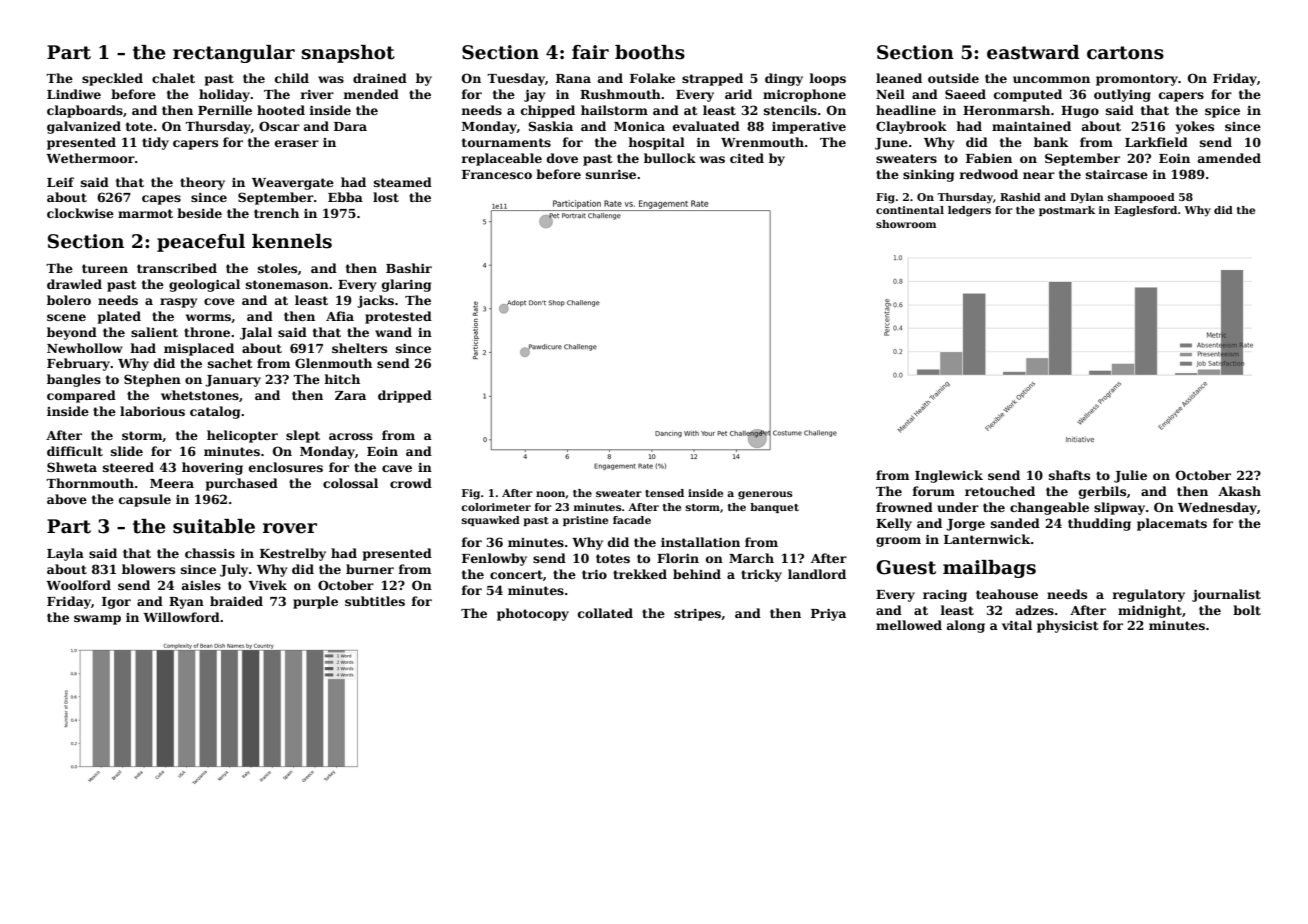  I want to click on dripped, so click(405, 396).
